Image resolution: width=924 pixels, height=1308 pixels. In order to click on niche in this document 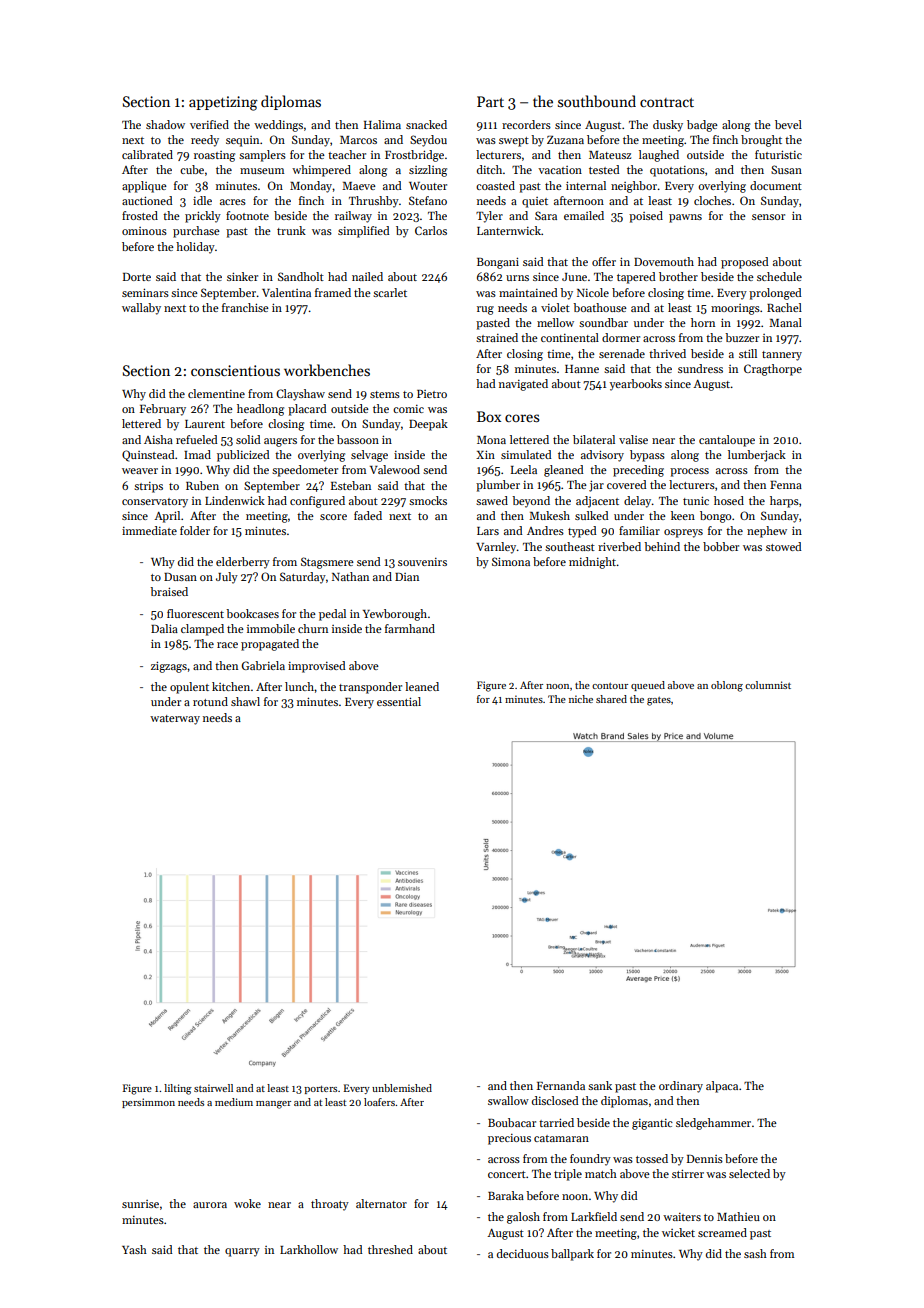, I will do `click(581, 699)`.
